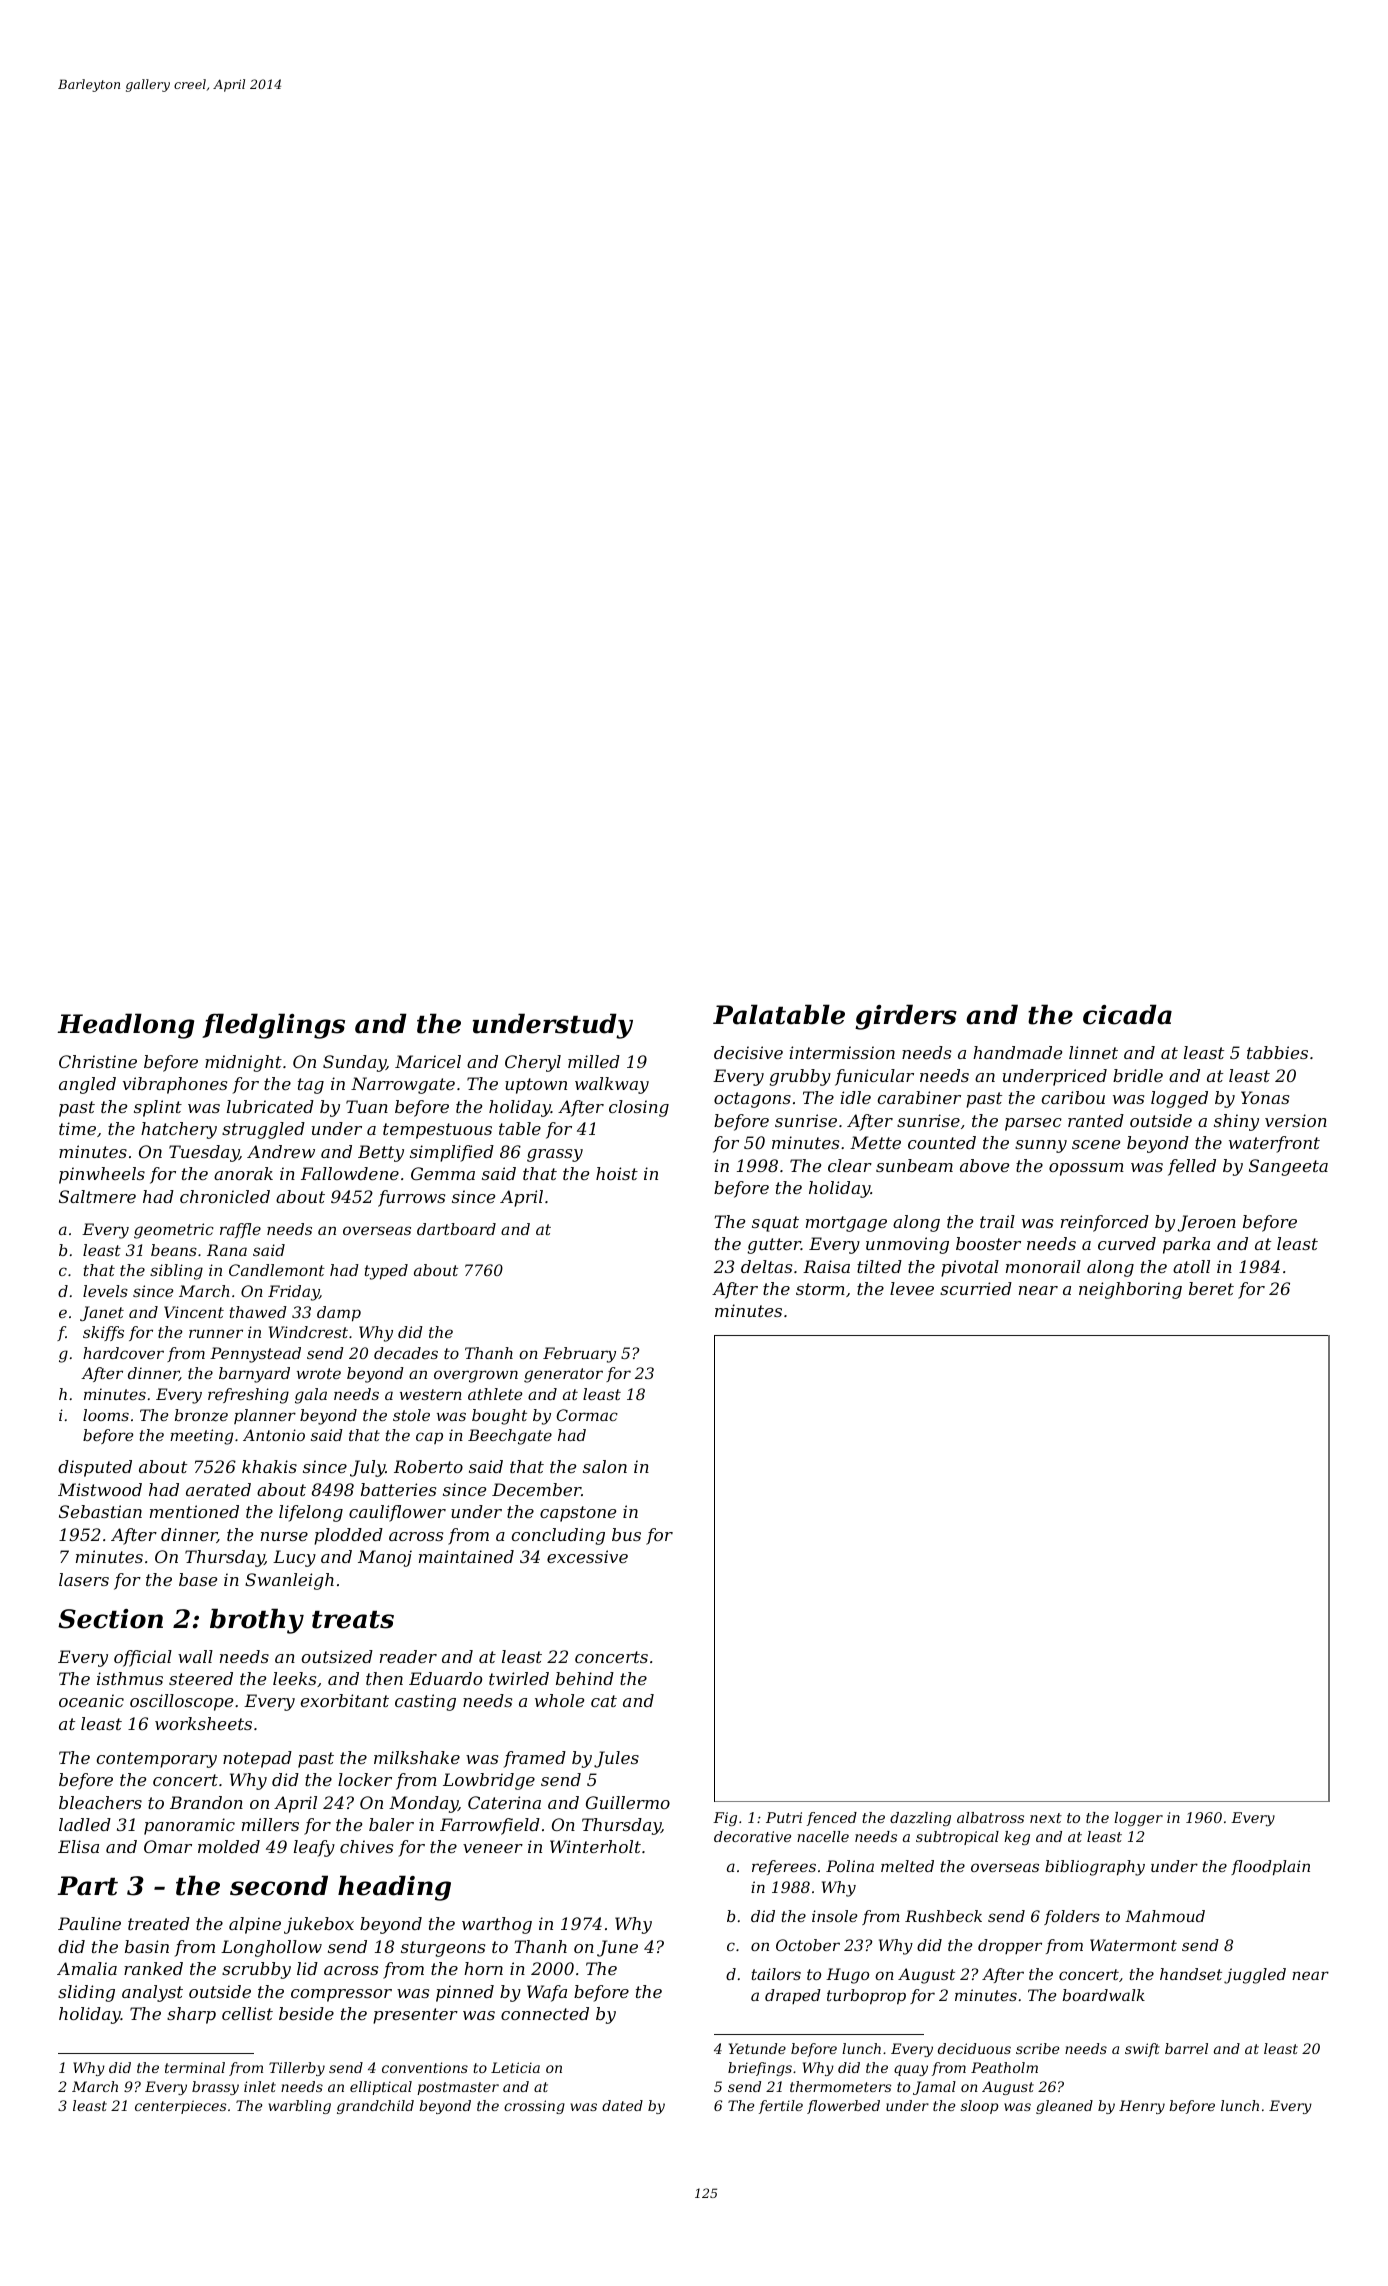 Image resolution: width=1388 pixels, height=2286 pixels. I want to click on floodplain, so click(1270, 1868).
